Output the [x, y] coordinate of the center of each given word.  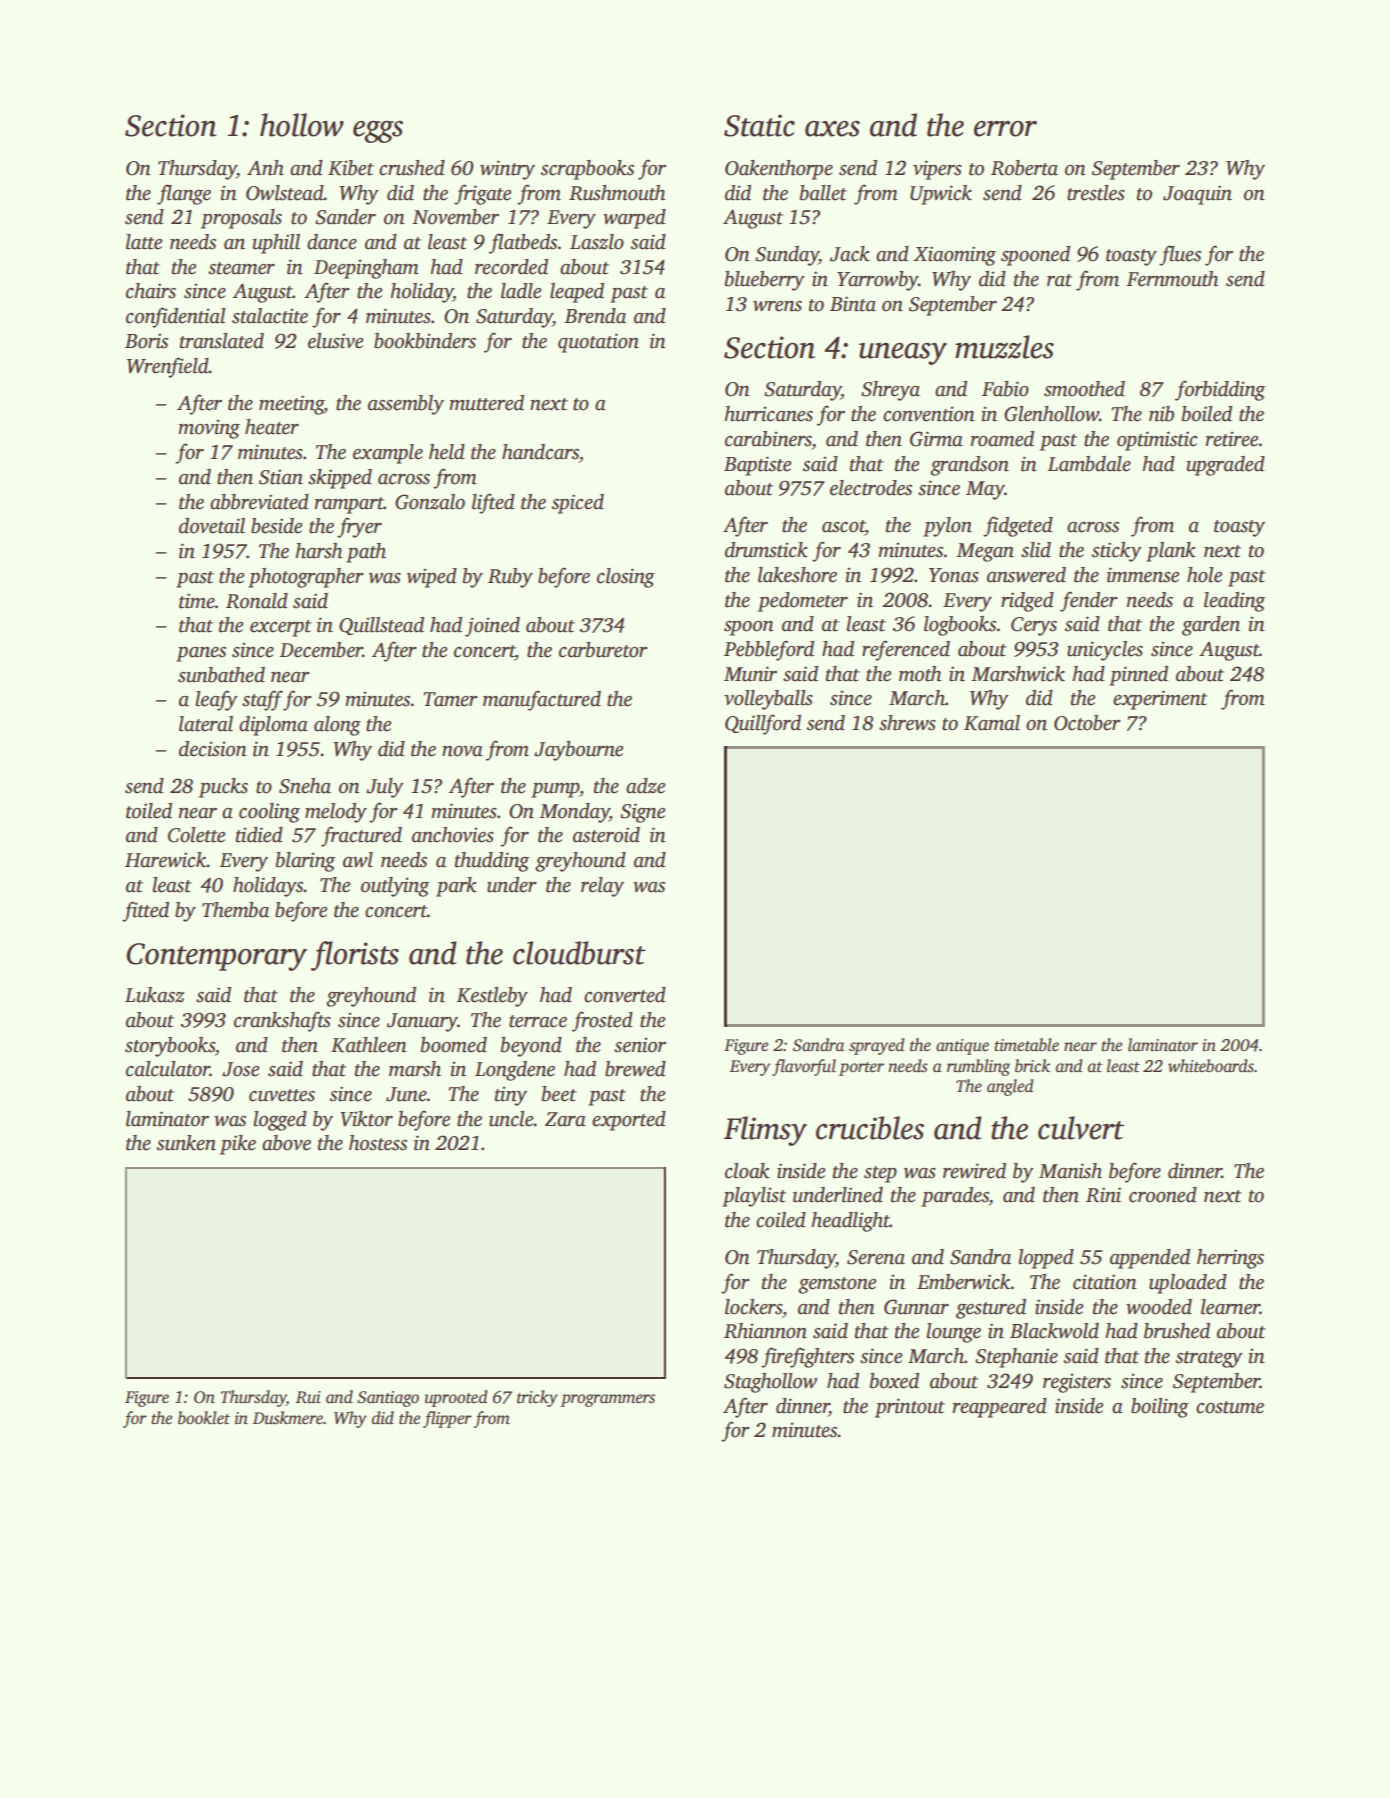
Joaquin [1197, 195]
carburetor [603, 650]
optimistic [1157, 441]
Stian [281, 477]
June [406, 1094]
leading [1235, 602]
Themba [235, 910]
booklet [204, 1418]
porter [861, 1069]
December [321, 650]
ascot [843, 527]
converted [625, 995]
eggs [378, 132]
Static [759, 125]
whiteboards [1211, 1066]
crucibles [870, 1128]
